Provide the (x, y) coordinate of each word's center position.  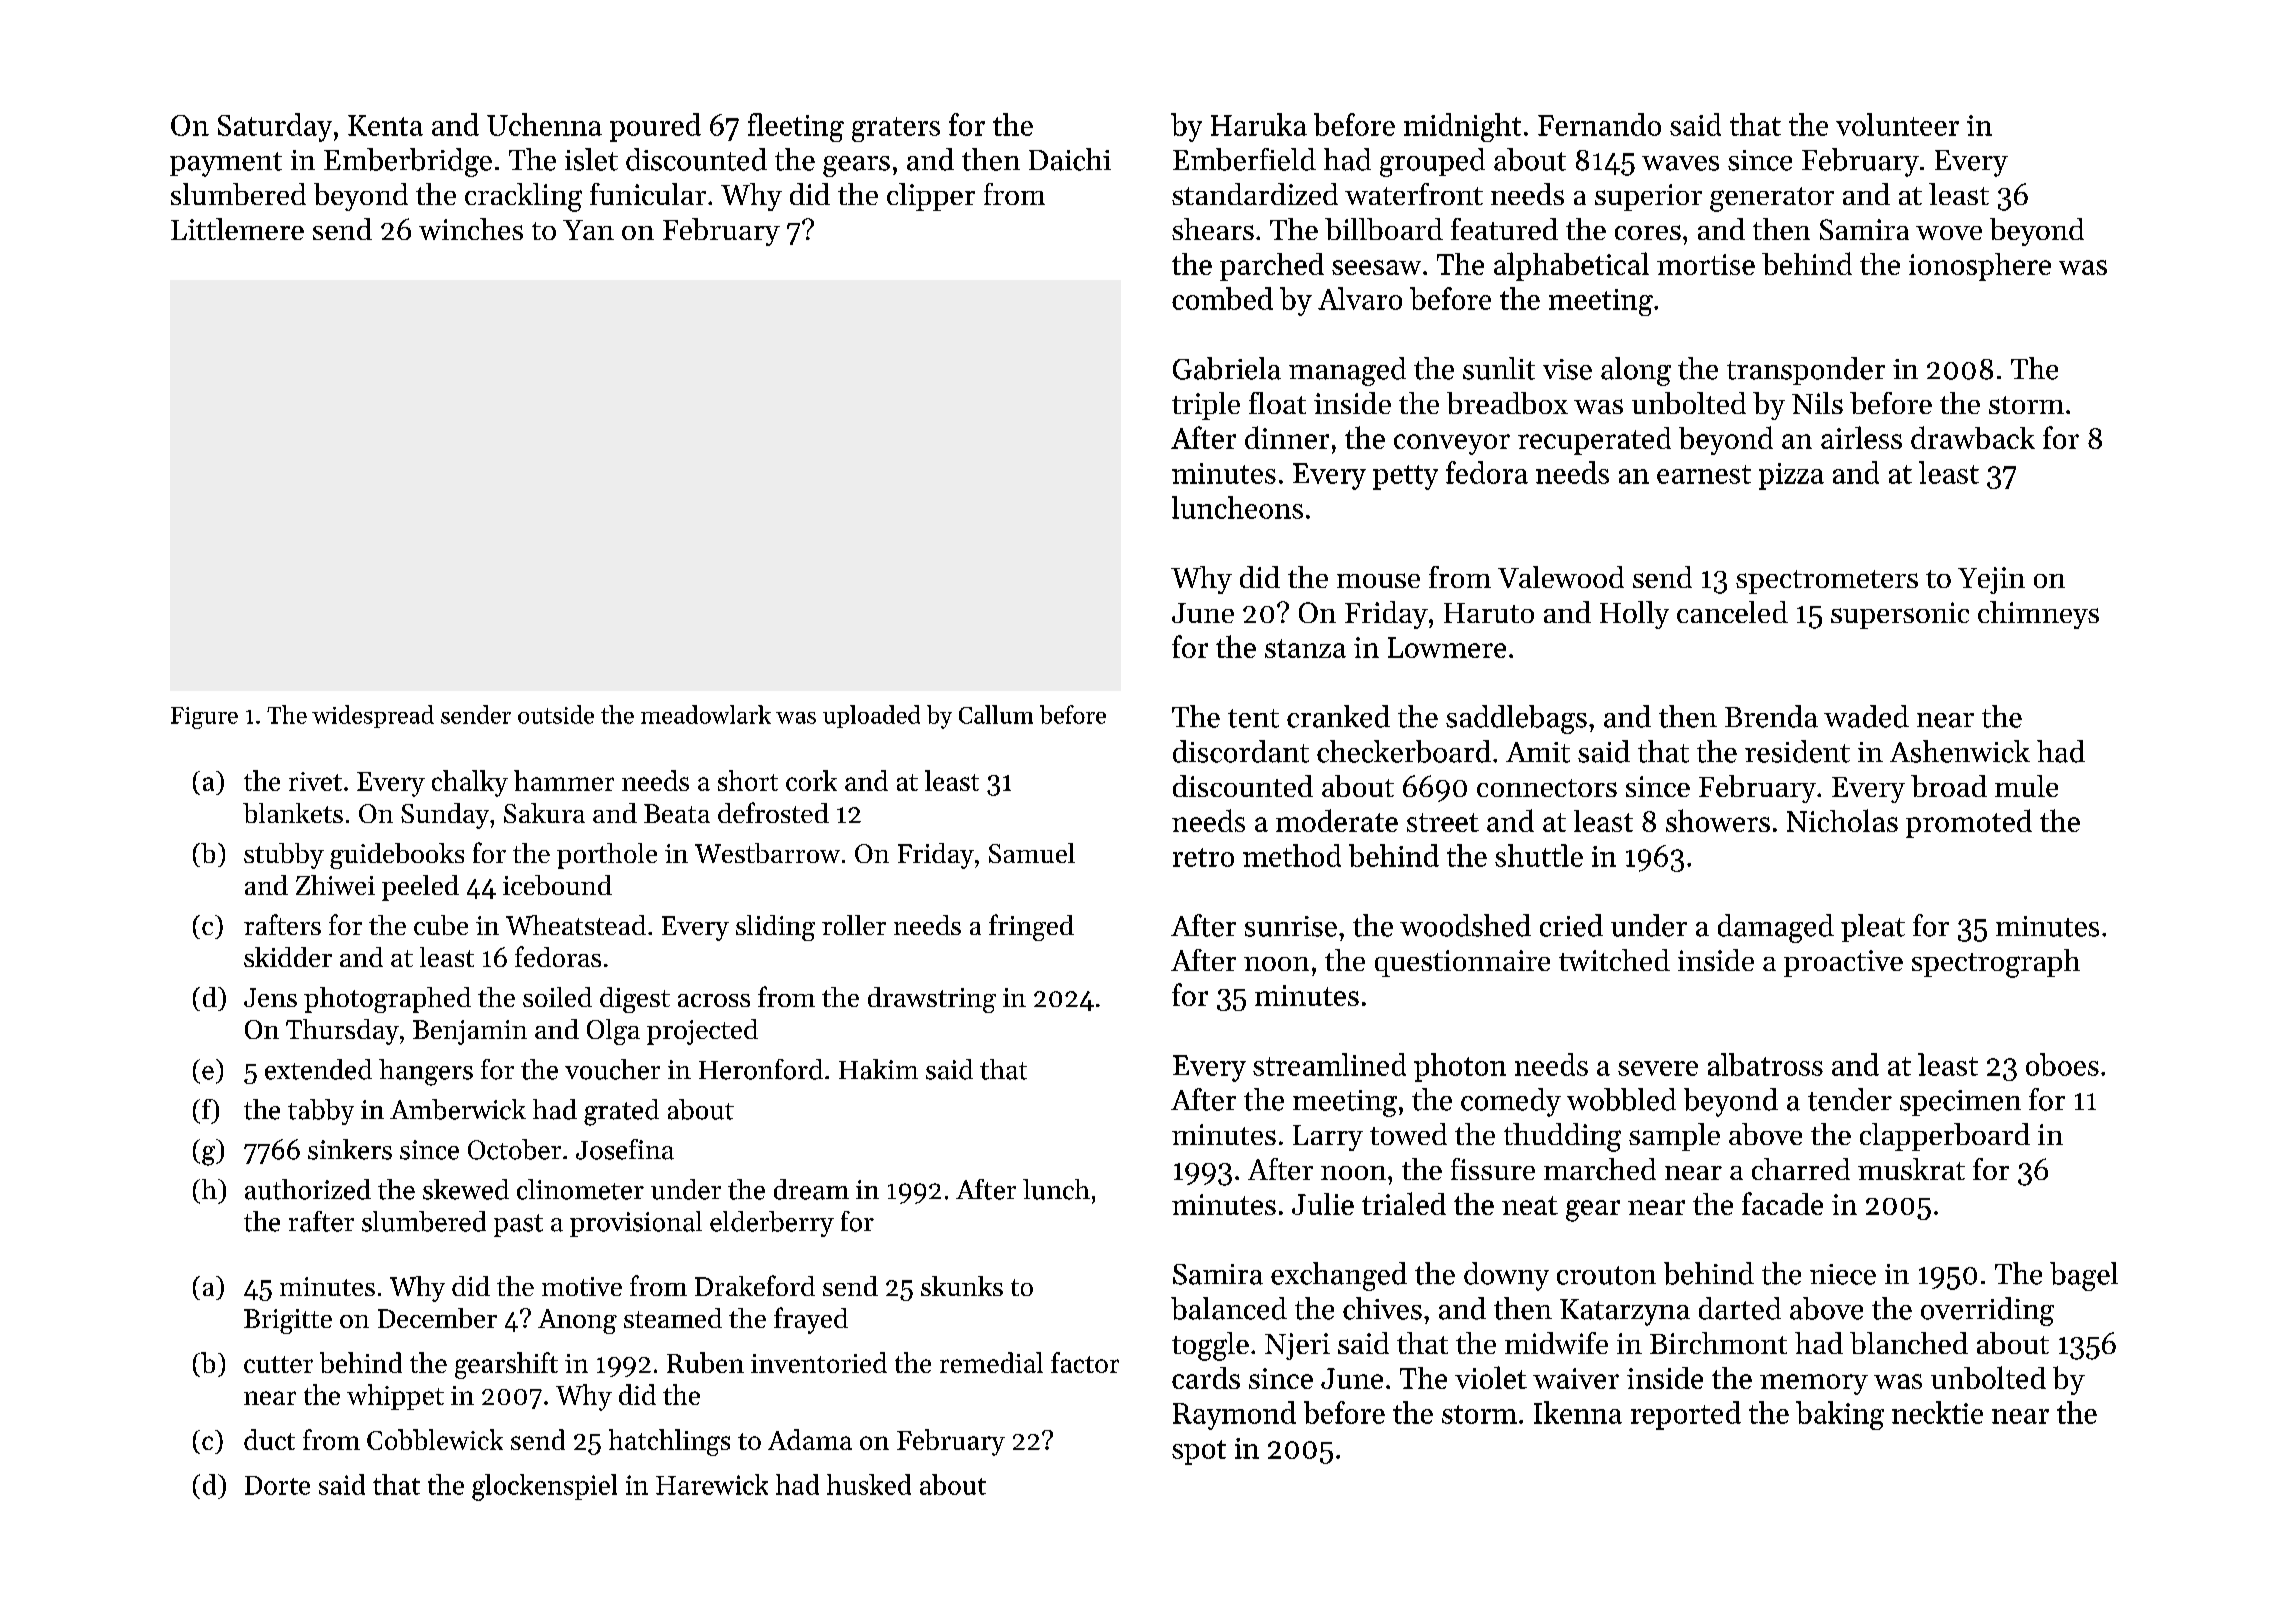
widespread (373, 716)
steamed (673, 1318)
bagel (2084, 1276)
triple (1206, 406)
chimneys (2038, 615)
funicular (648, 194)
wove (1949, 233)
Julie (1323, 1204)
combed (1222, 298)
